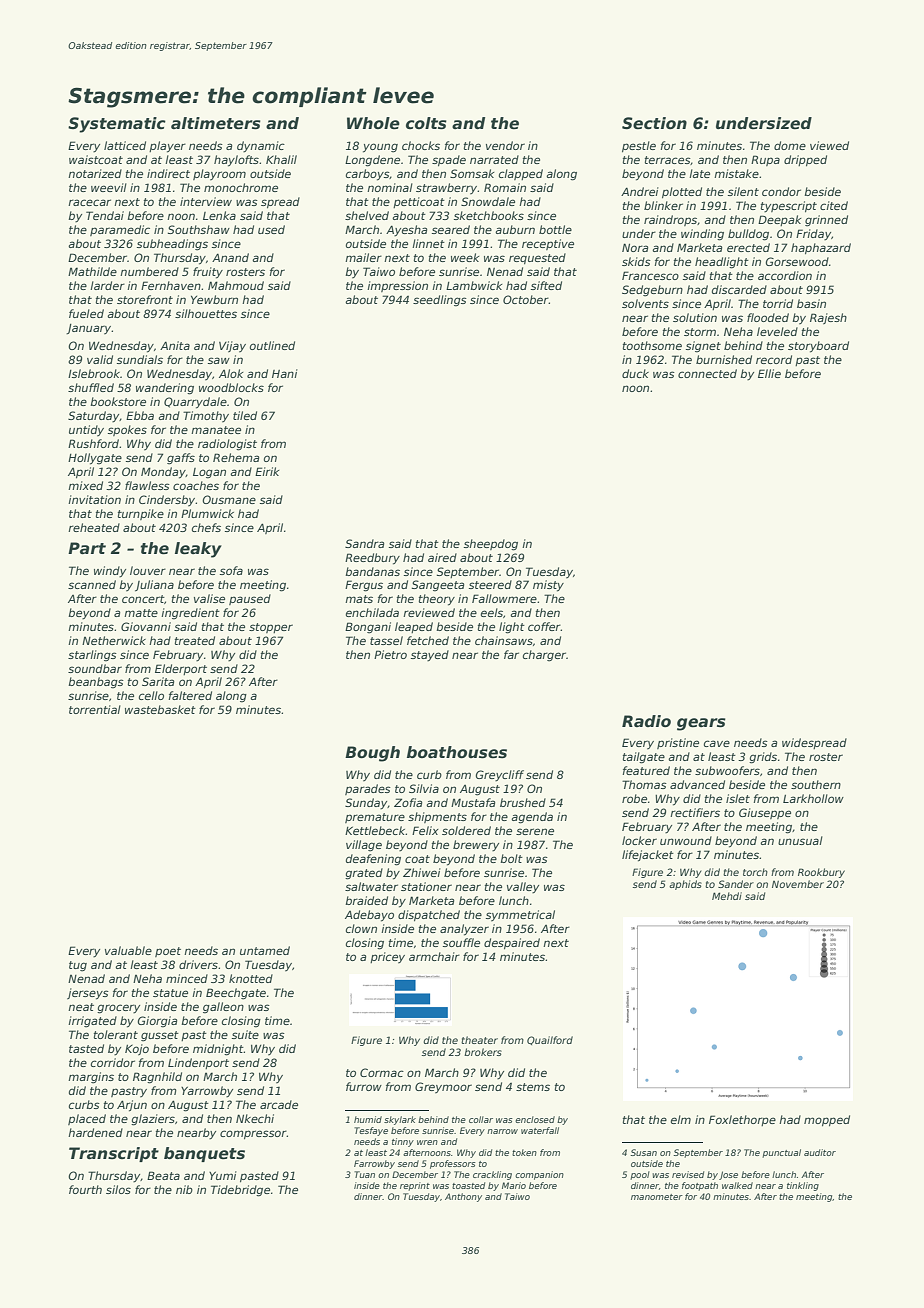  I want to click on misty, so click(548, 586).
